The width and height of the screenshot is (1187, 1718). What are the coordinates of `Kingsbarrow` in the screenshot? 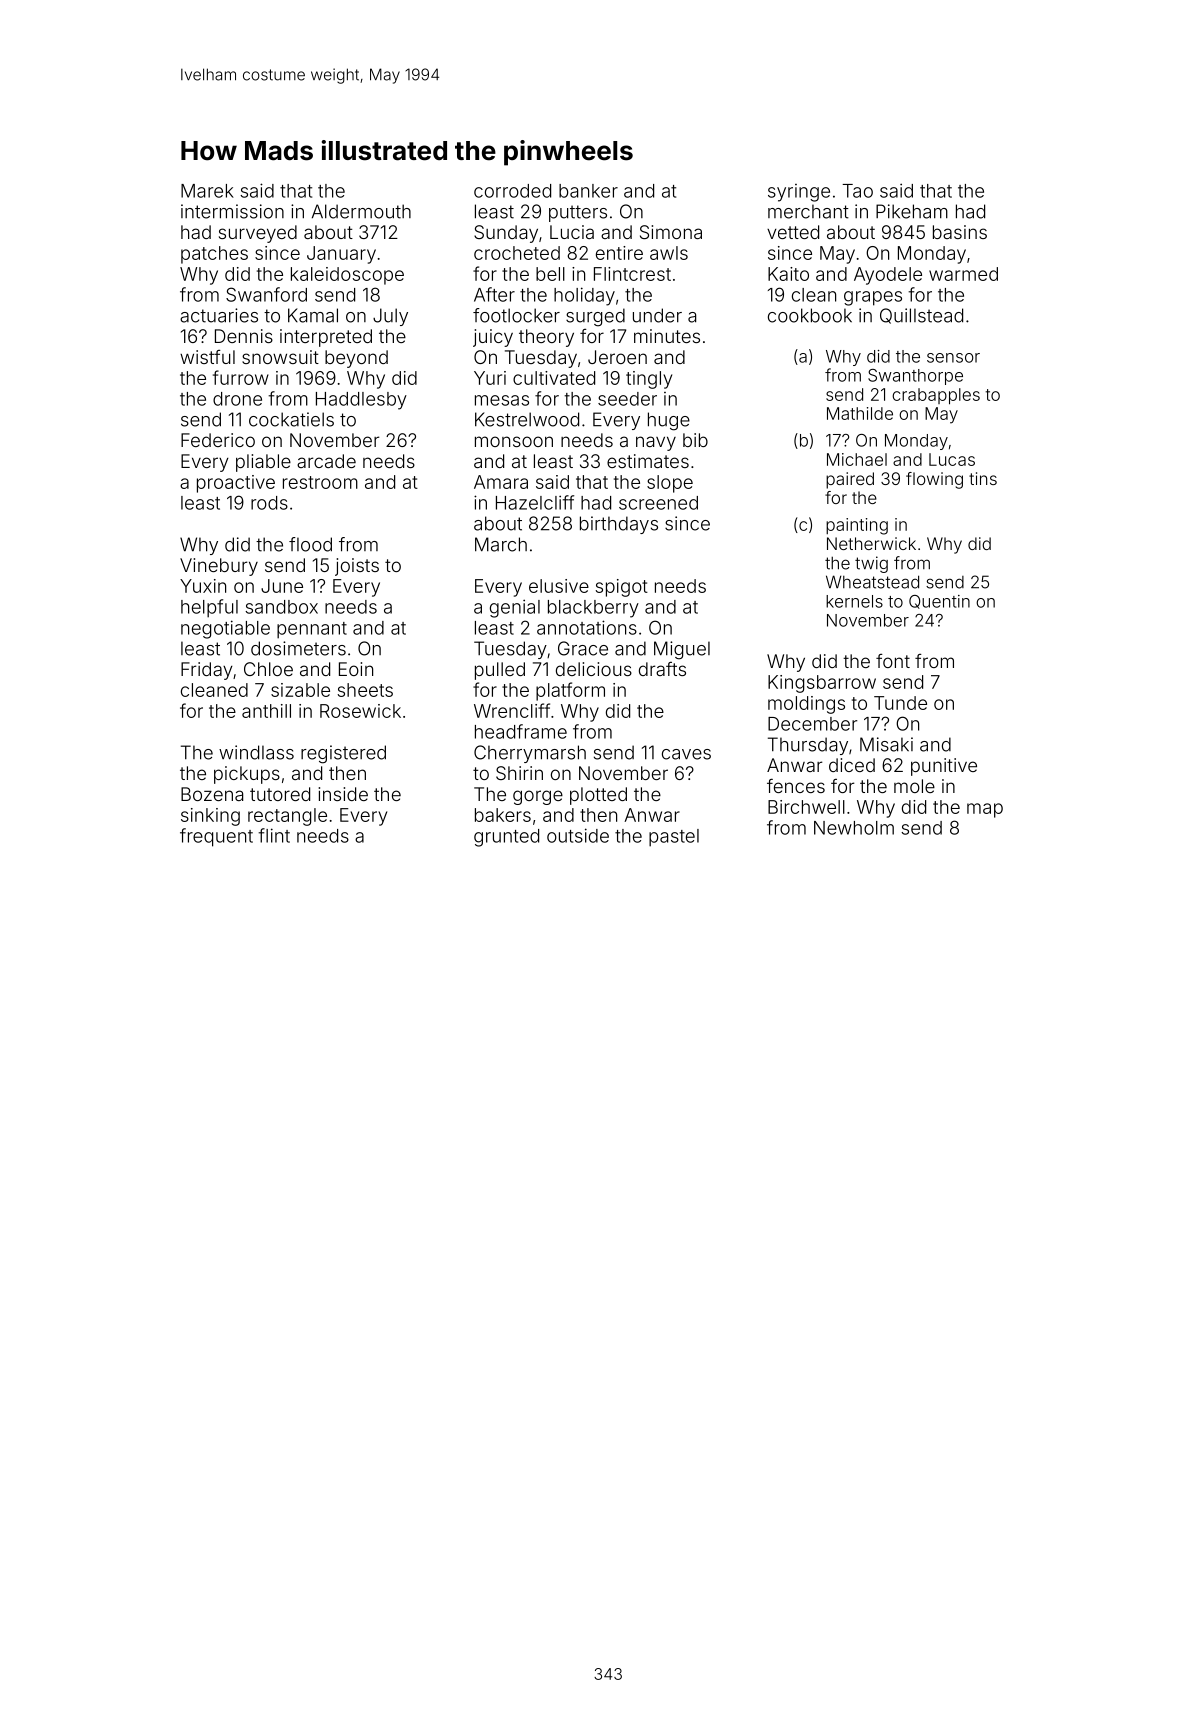 It's located at (822, 684).
